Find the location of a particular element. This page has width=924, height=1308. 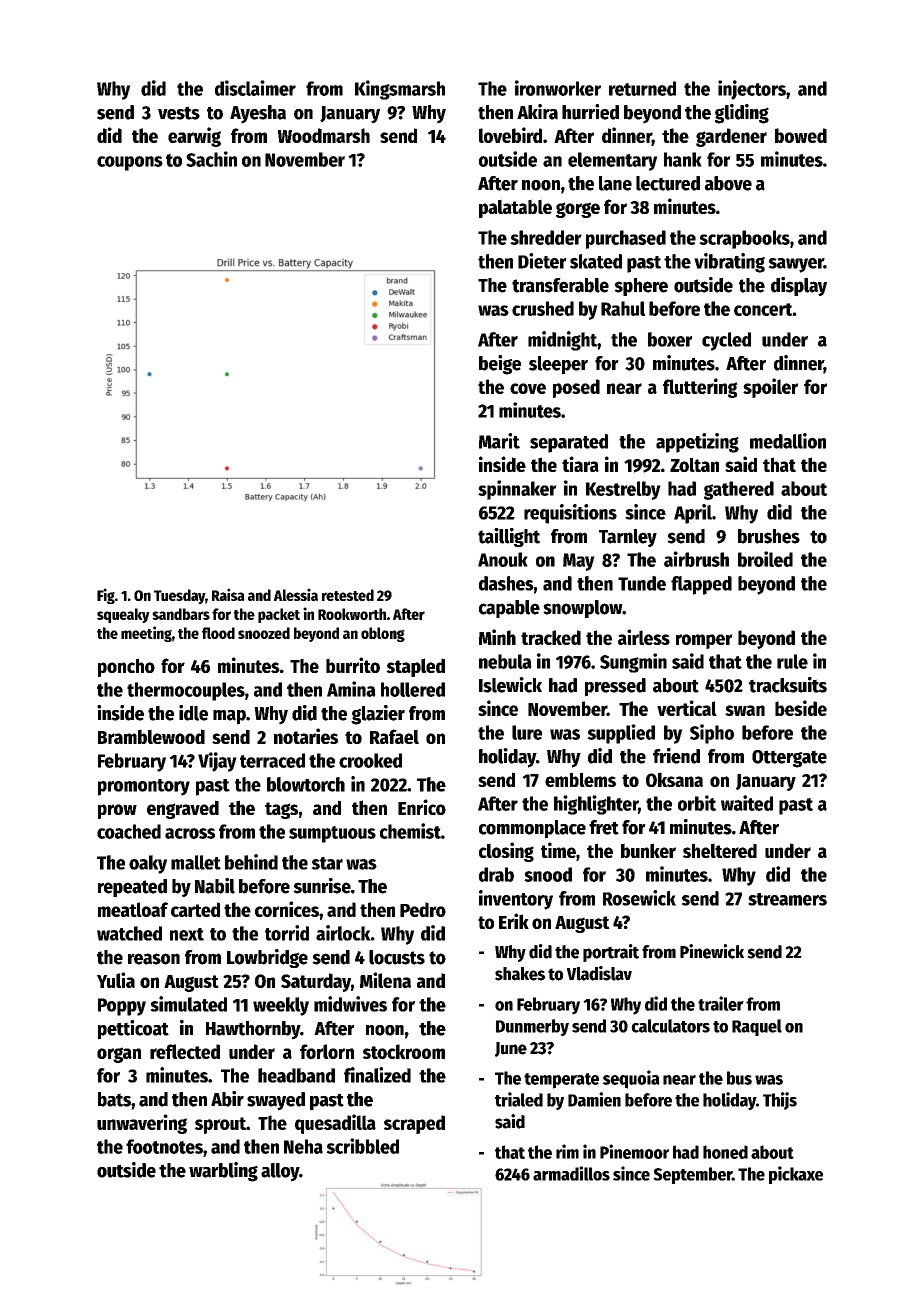

disclaimer is located at coordinates (255, 88).
